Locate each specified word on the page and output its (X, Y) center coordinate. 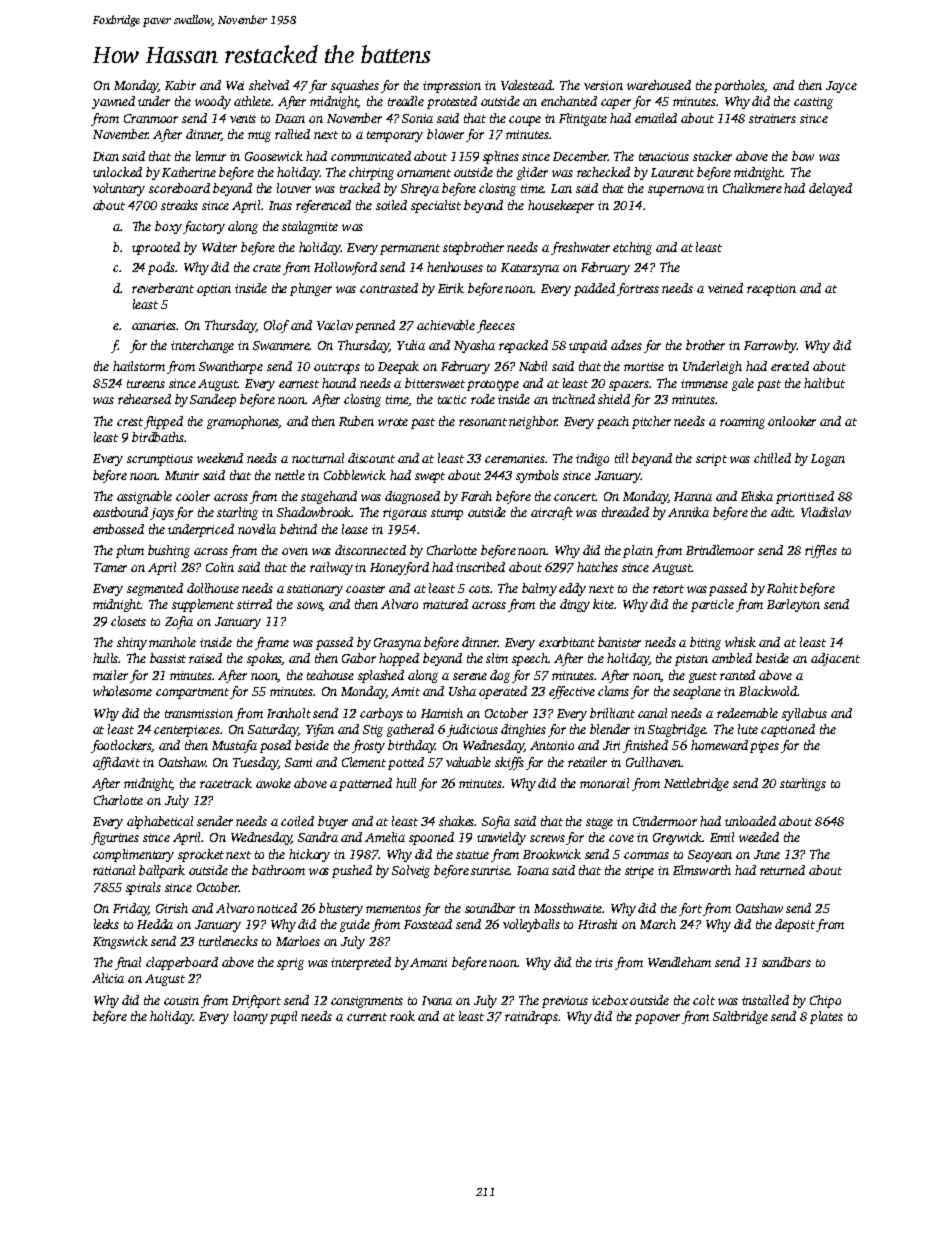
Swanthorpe (231, 367)
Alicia (108, 978)
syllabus (804, 714)
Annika (688, 512)
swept (430, 477)
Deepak (398, 367)
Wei (235, 85)
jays (162, 514)
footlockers (121, 746)
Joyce (841, 87)
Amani (428, 962)
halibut (824, 383)
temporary (395, 136)
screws (547, 838)
